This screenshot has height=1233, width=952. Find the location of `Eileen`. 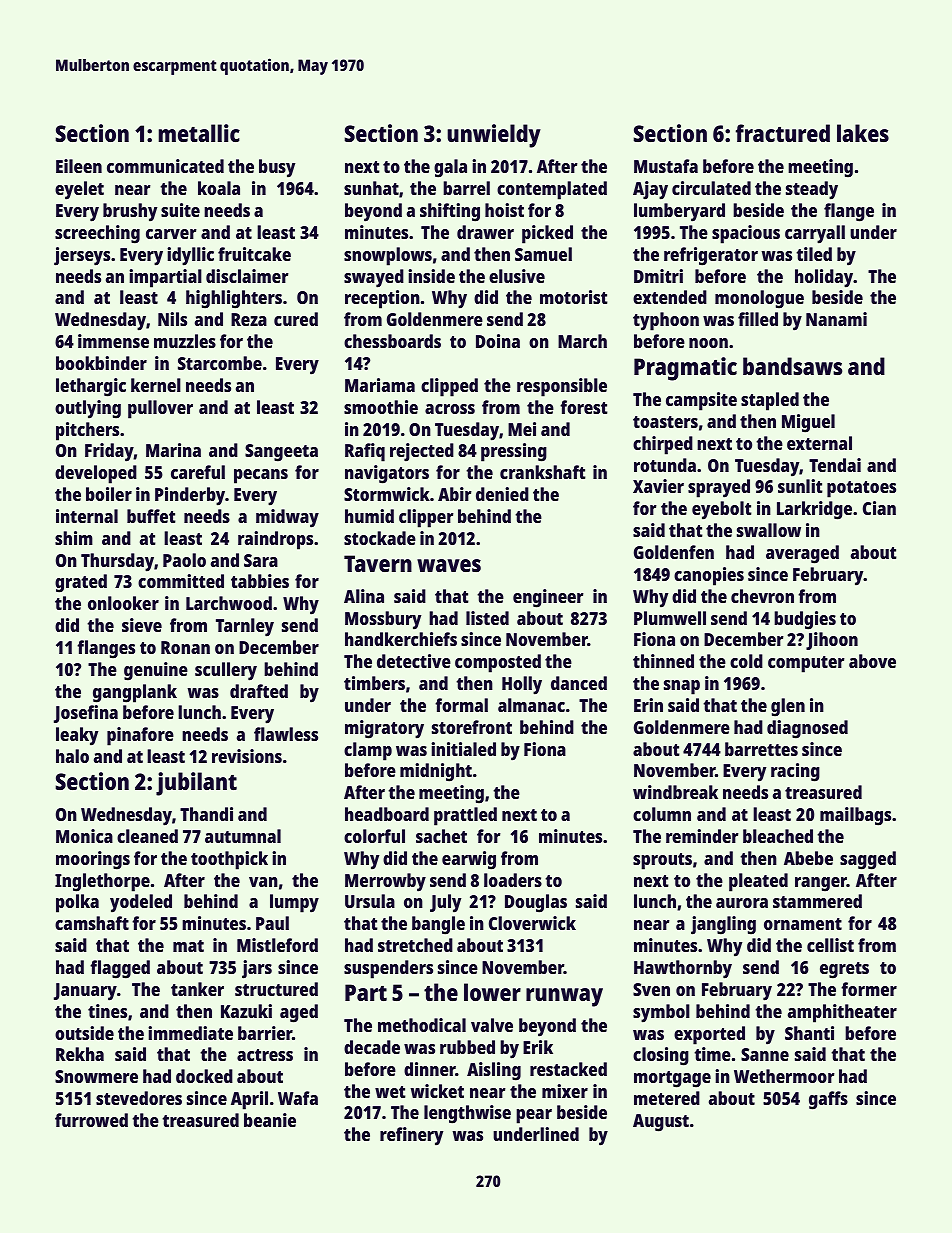

Eileen is located at coordinates (79, 166).
